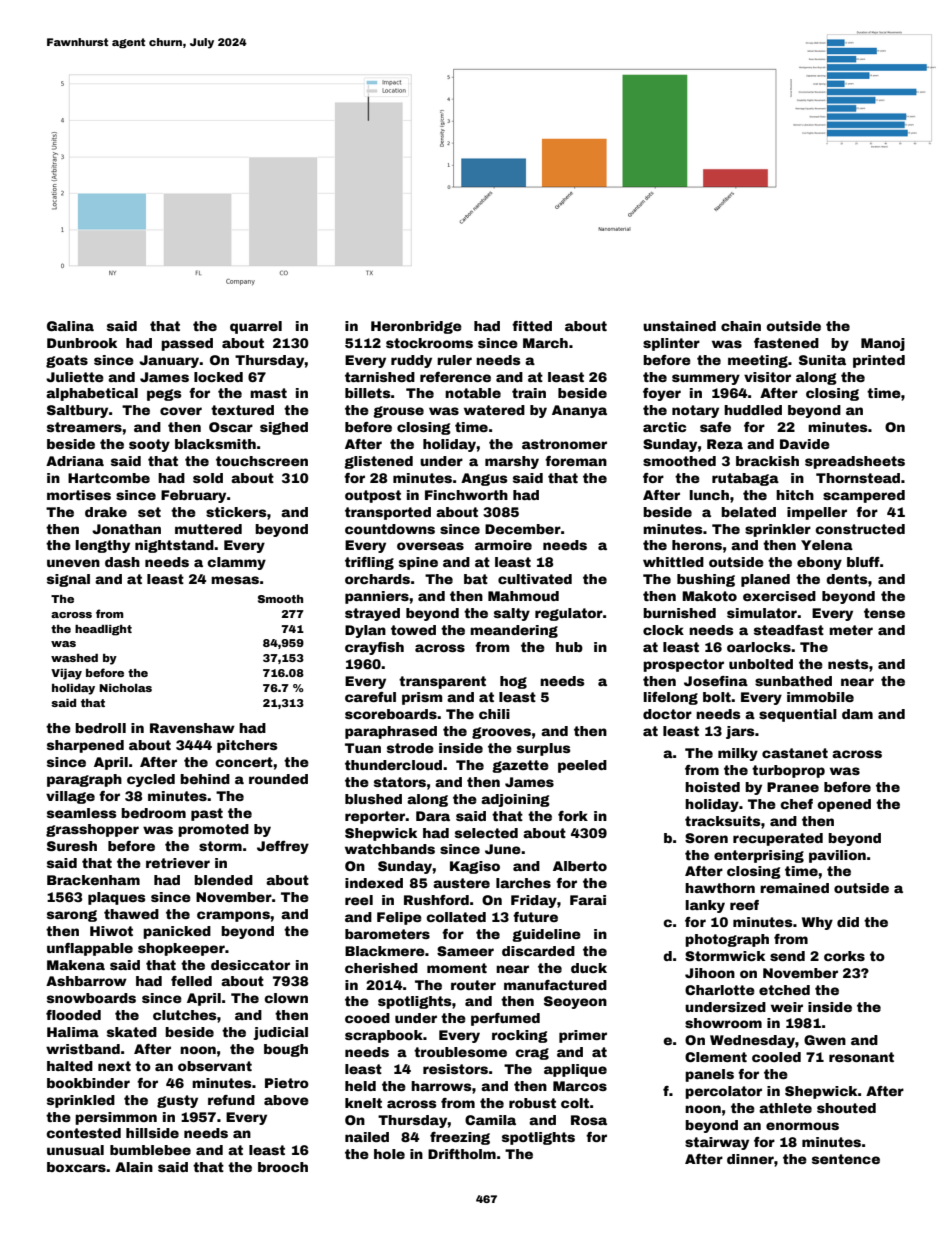  I want to click on grouse, so click(398, 412).
